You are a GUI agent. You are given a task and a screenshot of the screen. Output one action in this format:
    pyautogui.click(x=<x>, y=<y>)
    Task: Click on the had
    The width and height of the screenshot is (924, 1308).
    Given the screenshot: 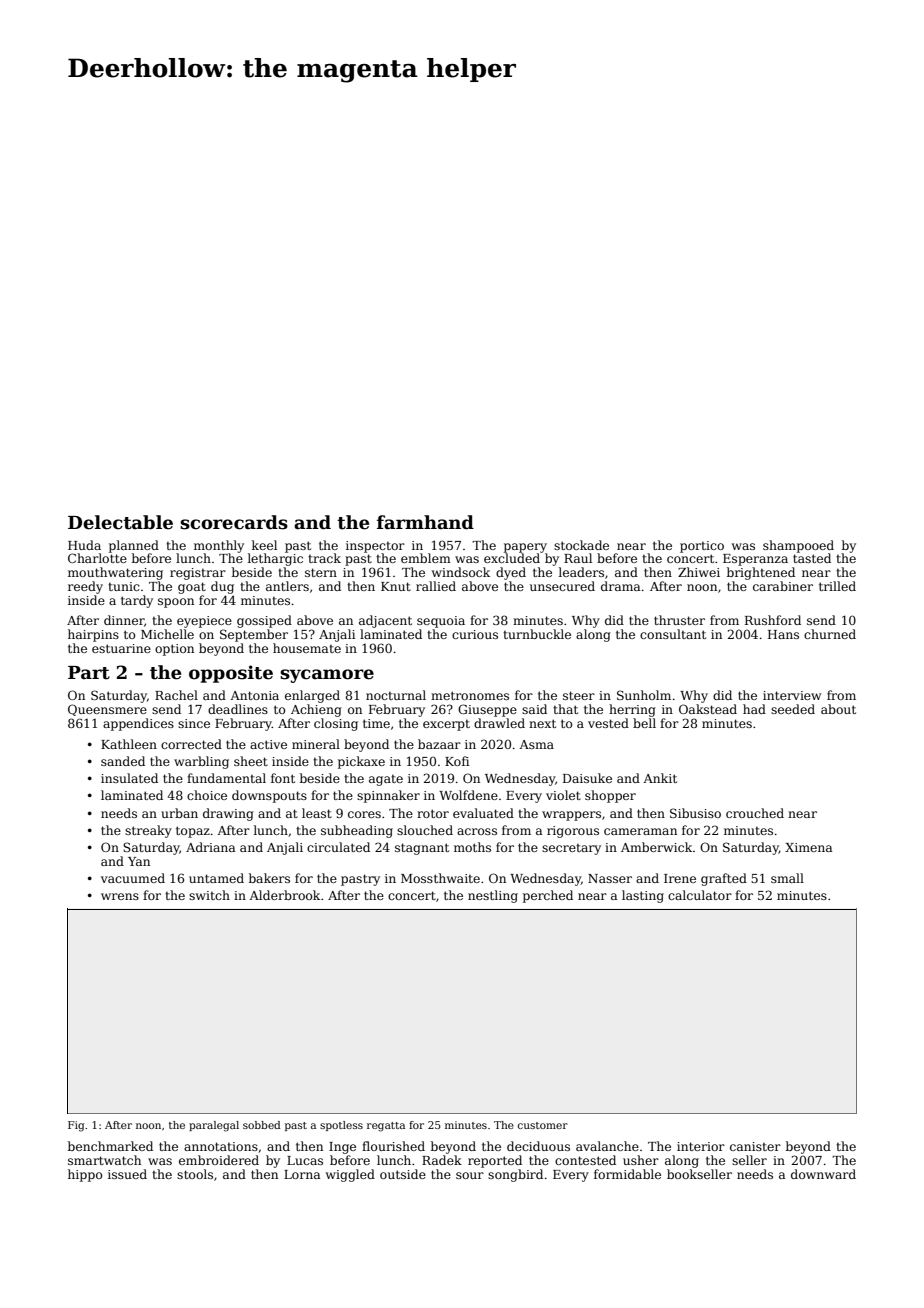 What is the action you would take?
    pyautogui.click(x=754, y=709)
